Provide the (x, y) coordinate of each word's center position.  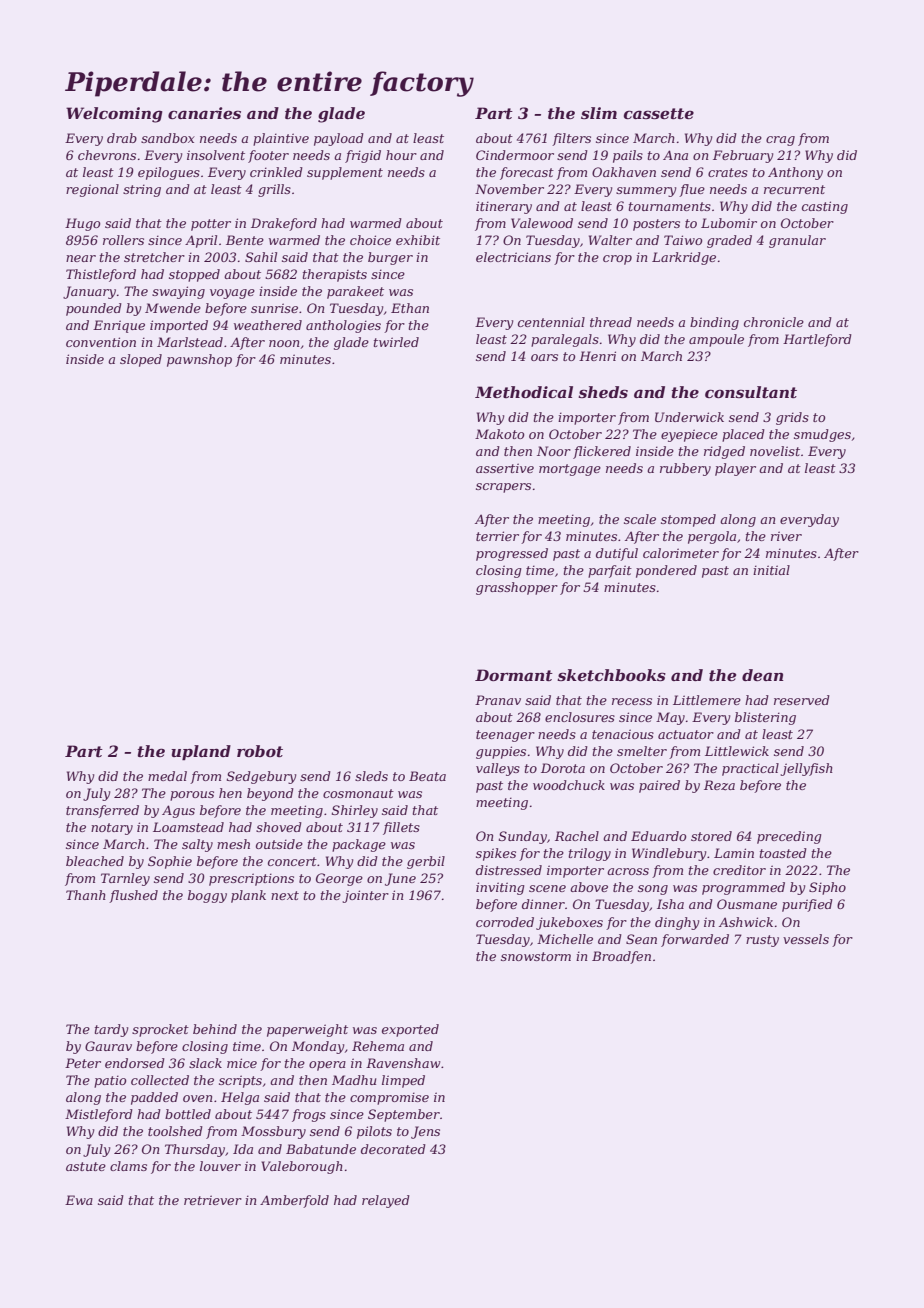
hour (401, 155)
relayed (386, 1201)
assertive (505, 468)
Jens (425, 1132)
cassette (659, 113)
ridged (724, 452)
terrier (497, 536)
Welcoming (114, 115)
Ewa (79, 1200)
